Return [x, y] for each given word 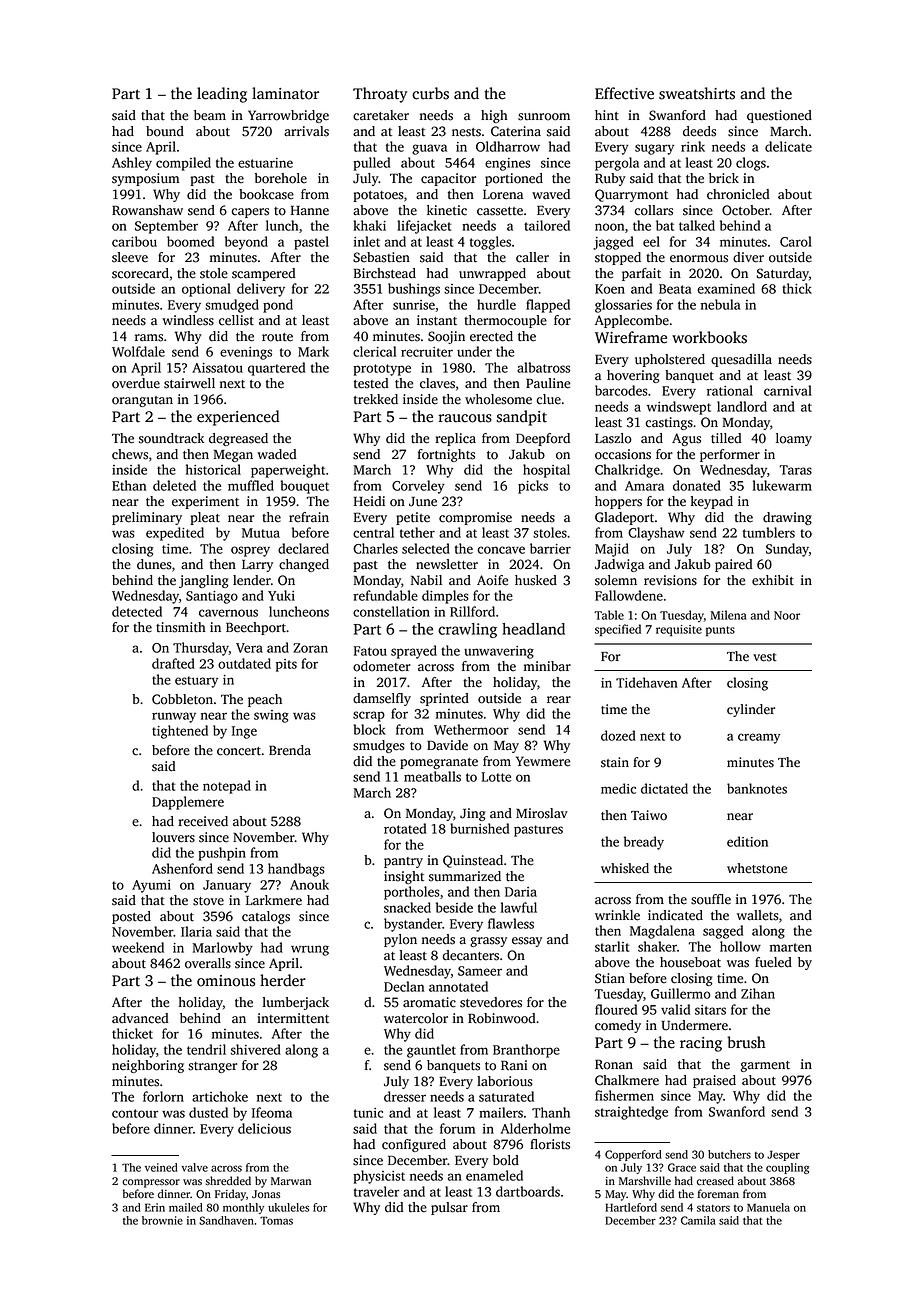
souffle [711, 899]
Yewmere [543, 761]
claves [437, 383]
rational [730, 390]
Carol [796, 241]
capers [250, 213]
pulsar [449, 1208]
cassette [500, 211]
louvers [173, 837]
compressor [151, 1183]
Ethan [129, 485]
